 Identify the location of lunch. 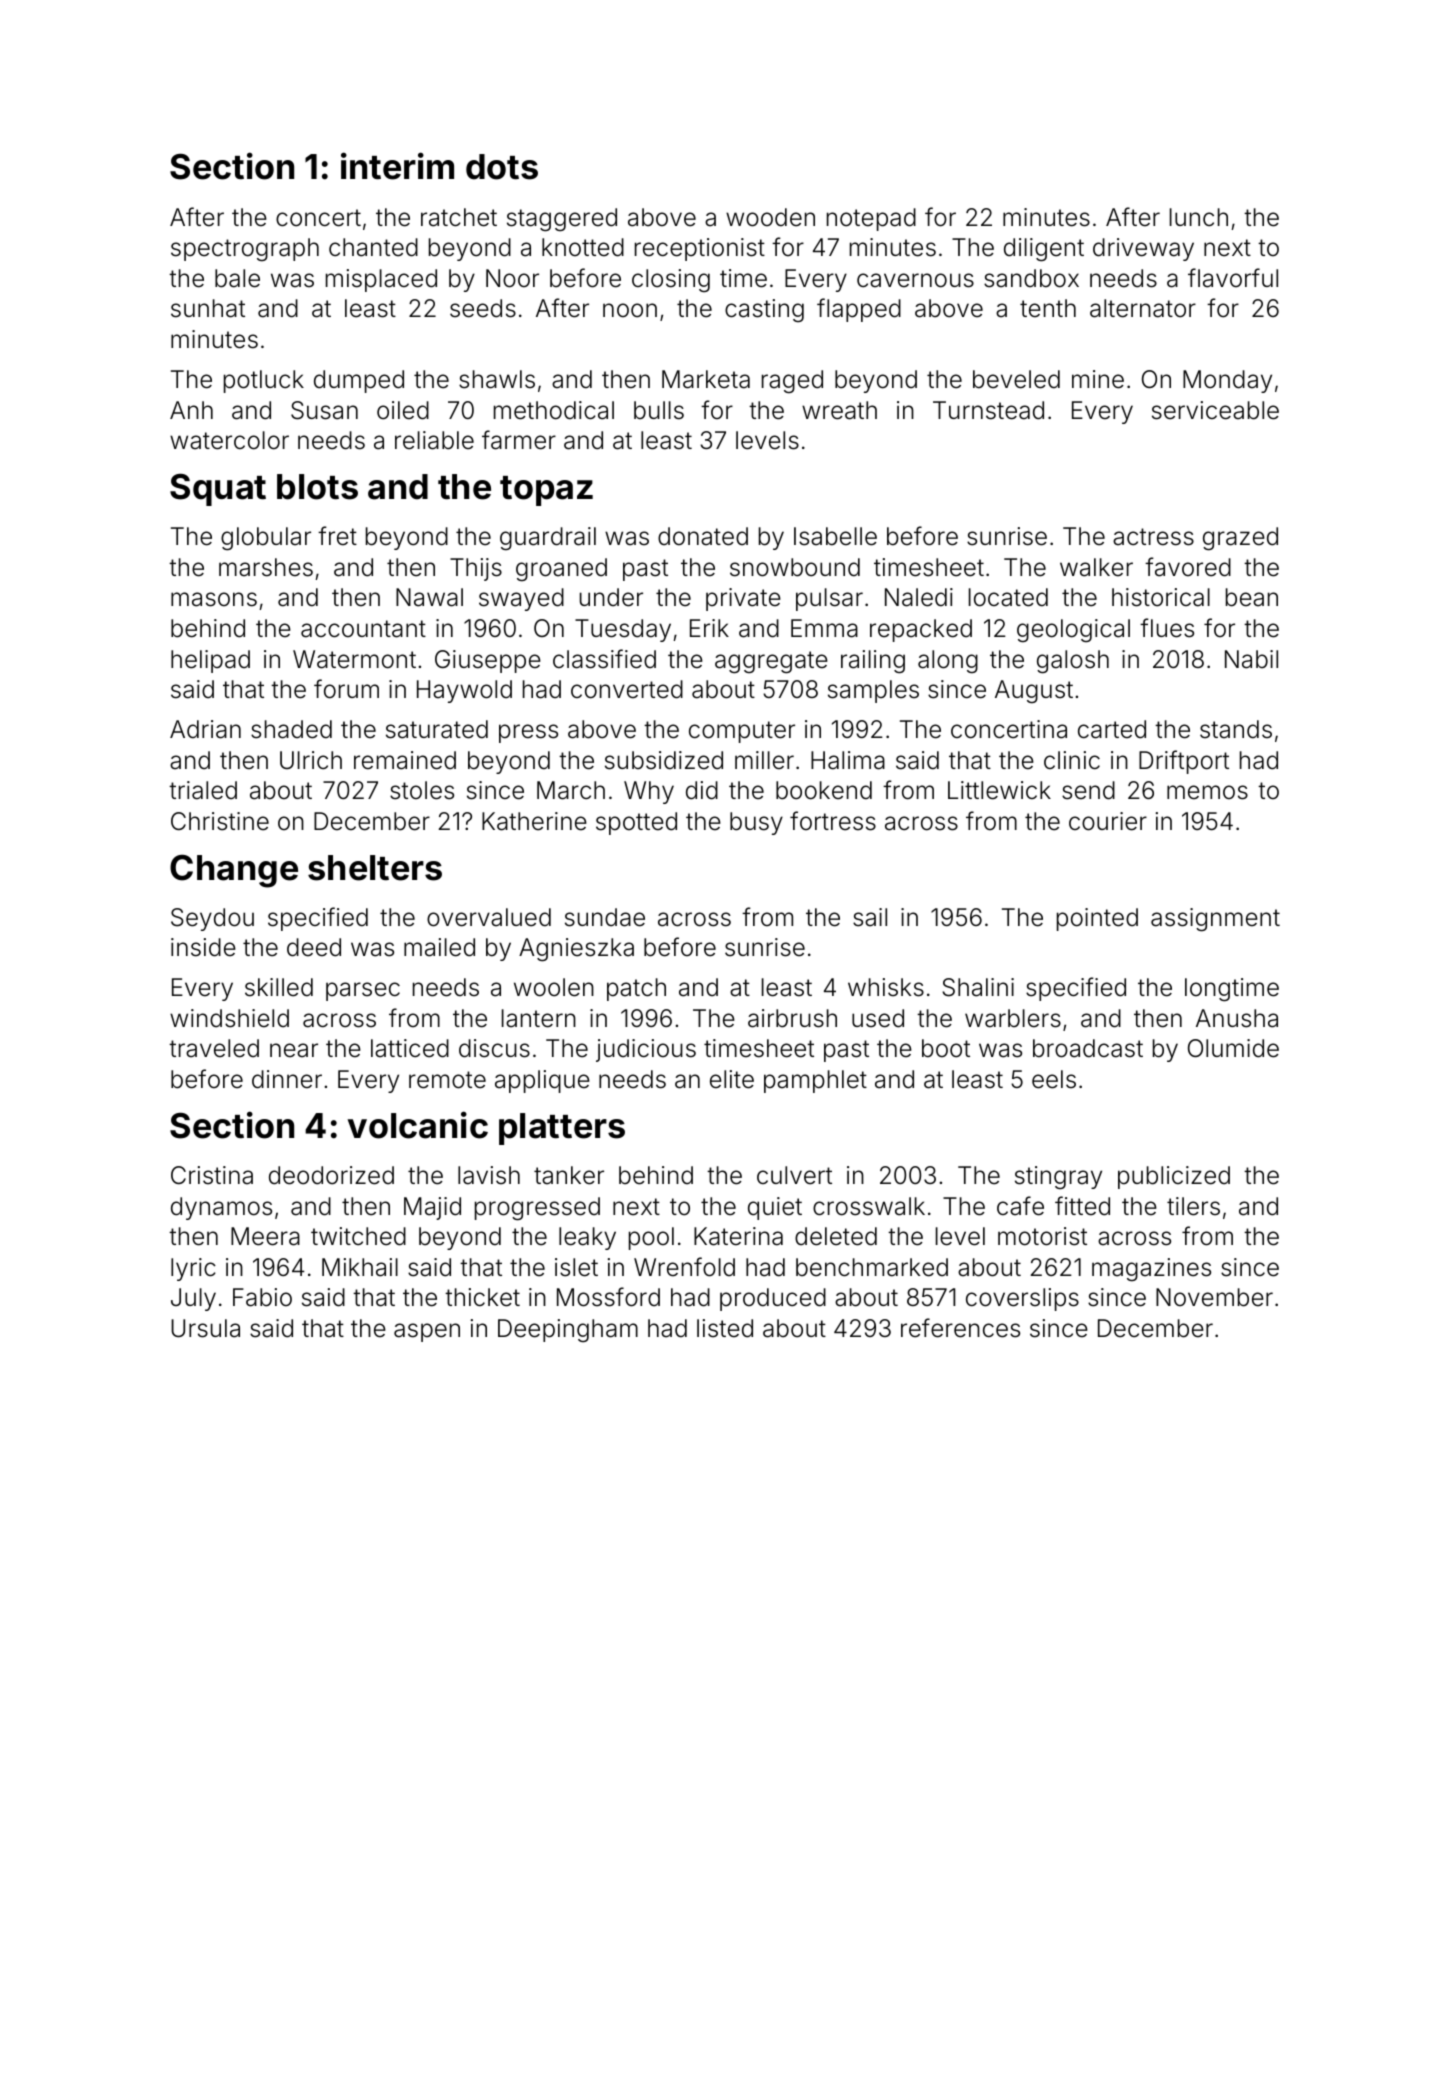
(1199, 217).
